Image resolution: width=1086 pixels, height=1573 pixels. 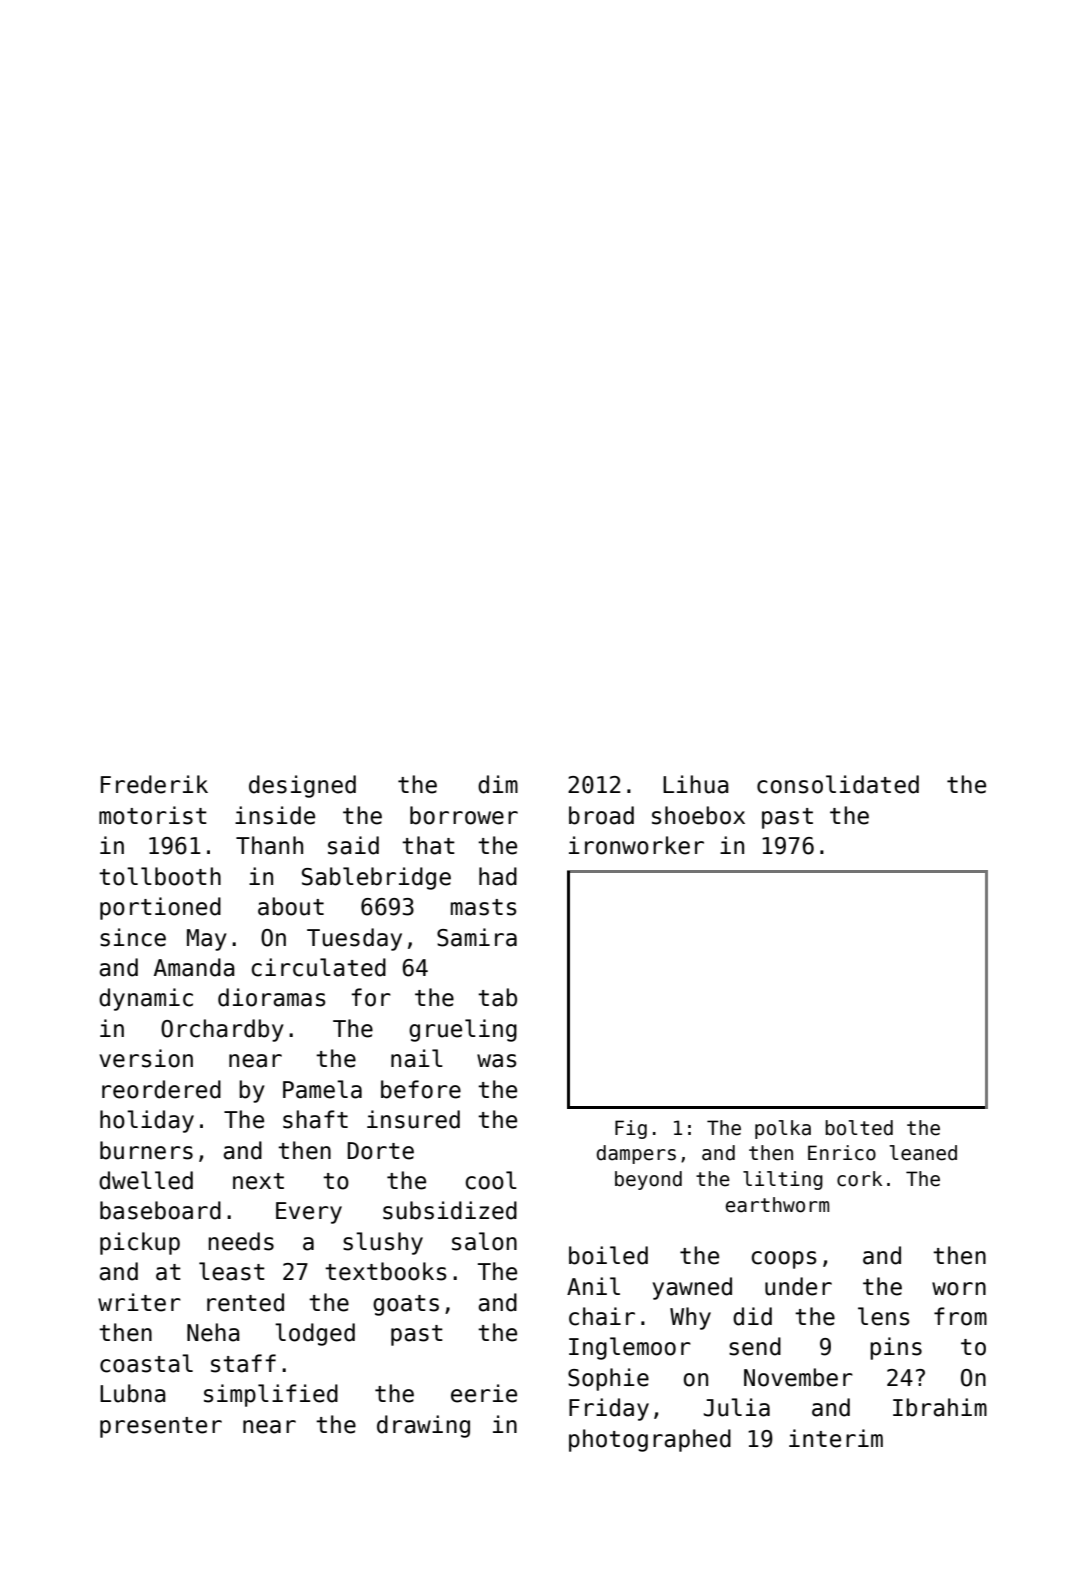 I want to click on shoebox, so click(x=698, y=815).
